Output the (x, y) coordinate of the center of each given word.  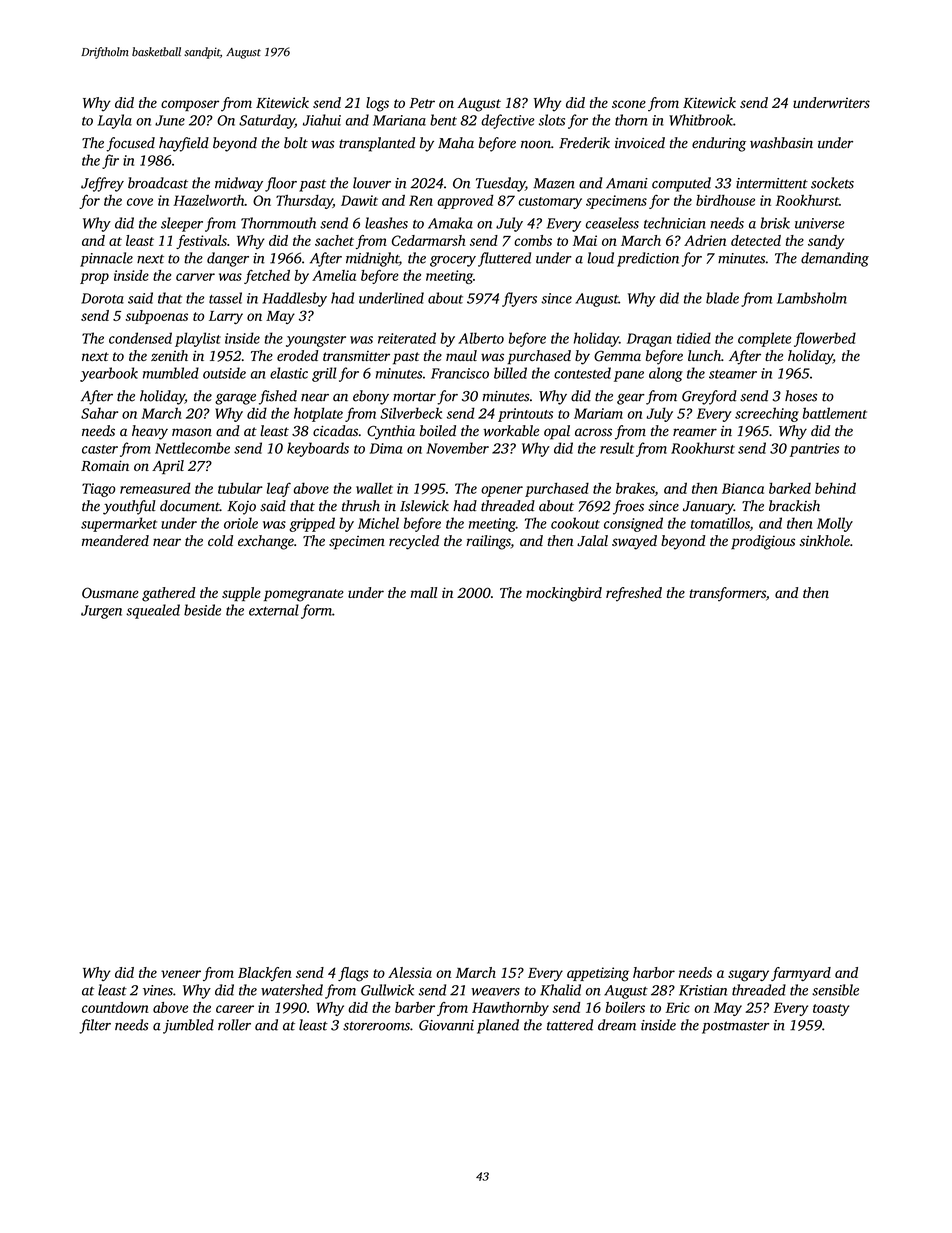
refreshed (634, 594)
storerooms (376, 1026)
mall (424, 592)
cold (220, 540)
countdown (115, 1007)
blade (722, 298)
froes (628, 507)
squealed (153, 611)
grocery (453, 261)
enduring (719, 144)
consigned (633, 524)
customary (550, 203)
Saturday (267, 121)
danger (228, 259)
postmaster (735, 1027)
